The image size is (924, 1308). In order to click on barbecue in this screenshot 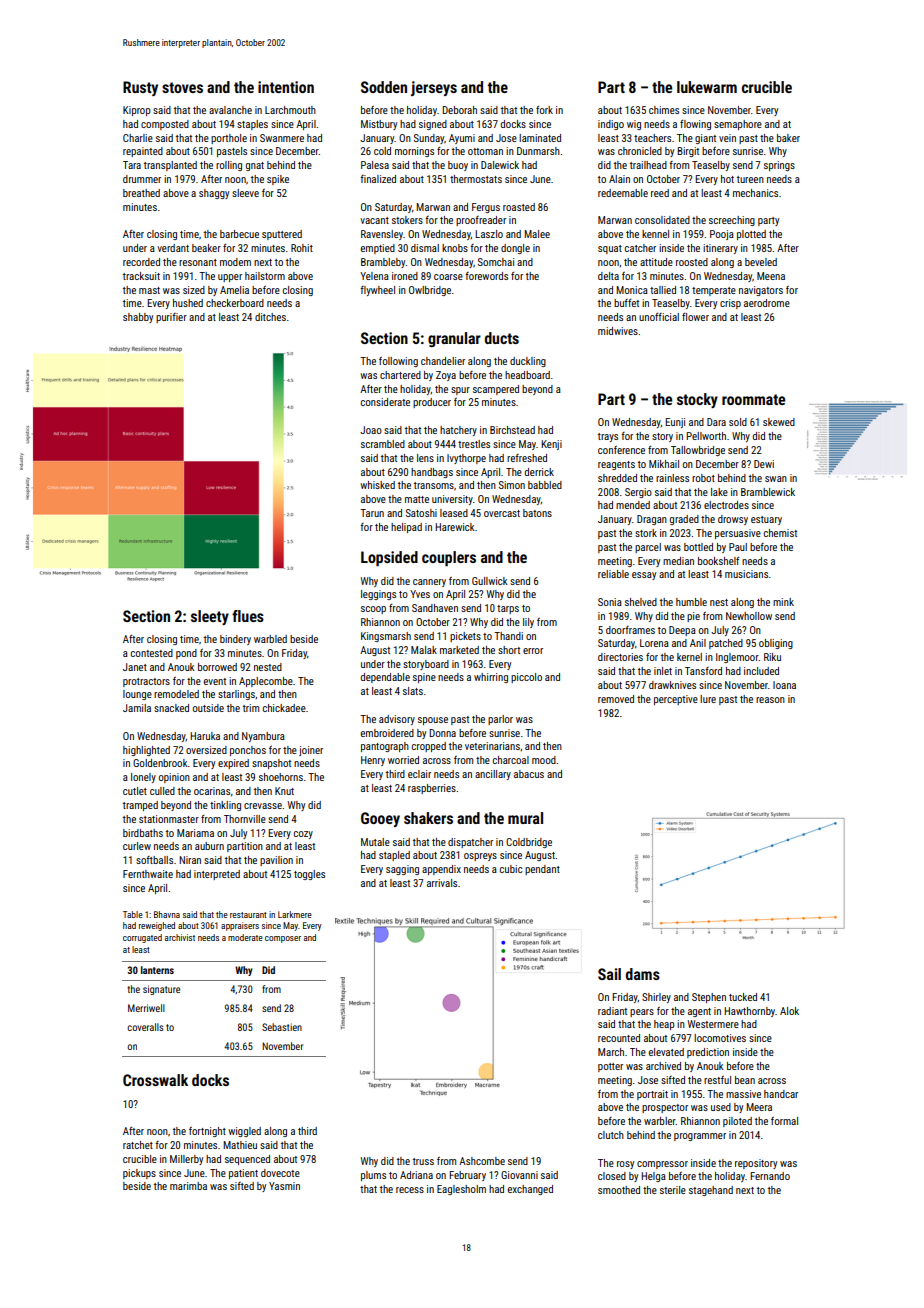, I will do `click(239, 234)`.
